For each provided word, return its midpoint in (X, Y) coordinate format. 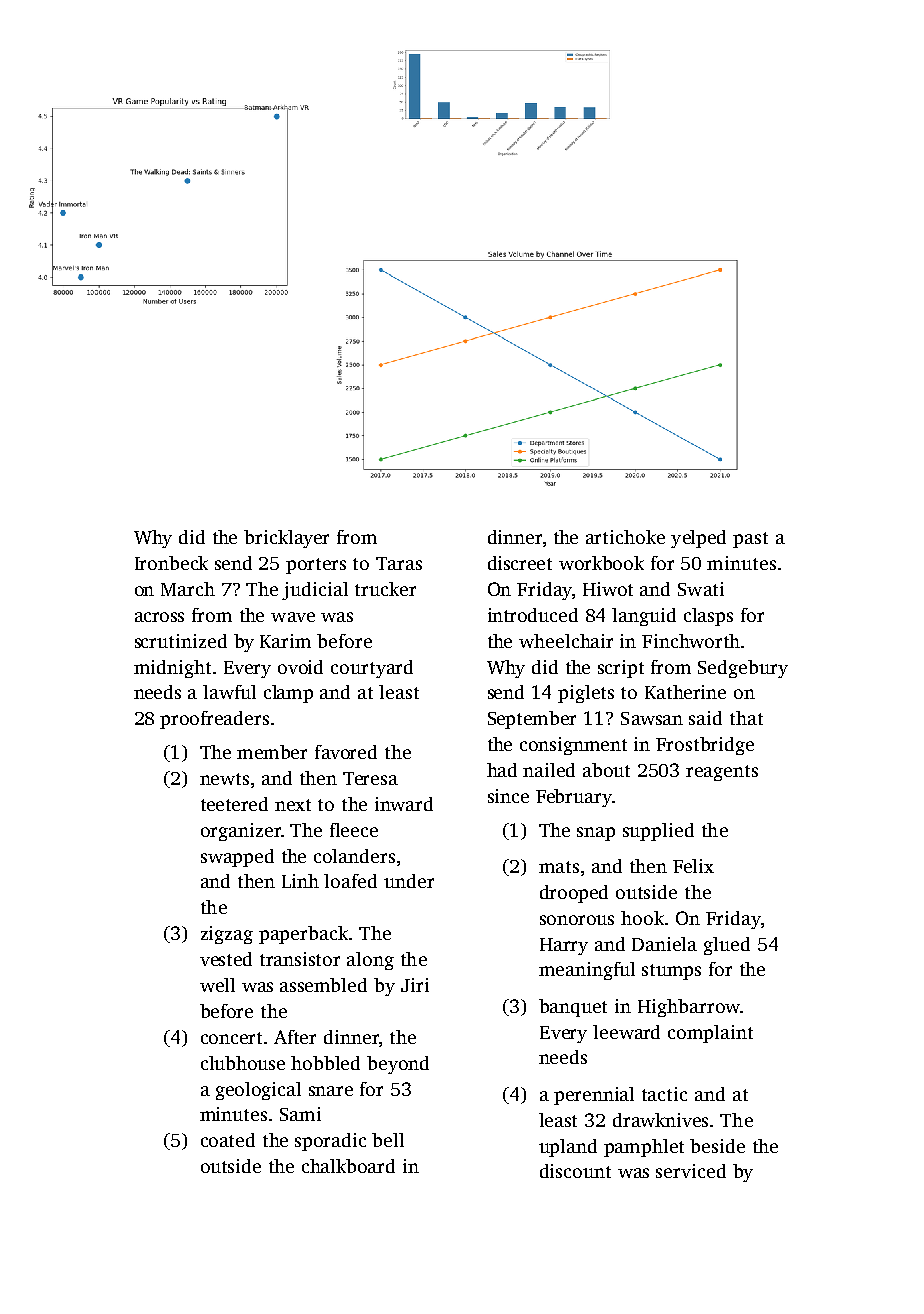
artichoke (625, 537)
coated (228, 1140)
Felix (693, 866)
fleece (354, 830)
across (159, 617)
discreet (520, 563)
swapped (237, 858)
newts (224, 779)
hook (642, 918)
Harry (564, 946)
